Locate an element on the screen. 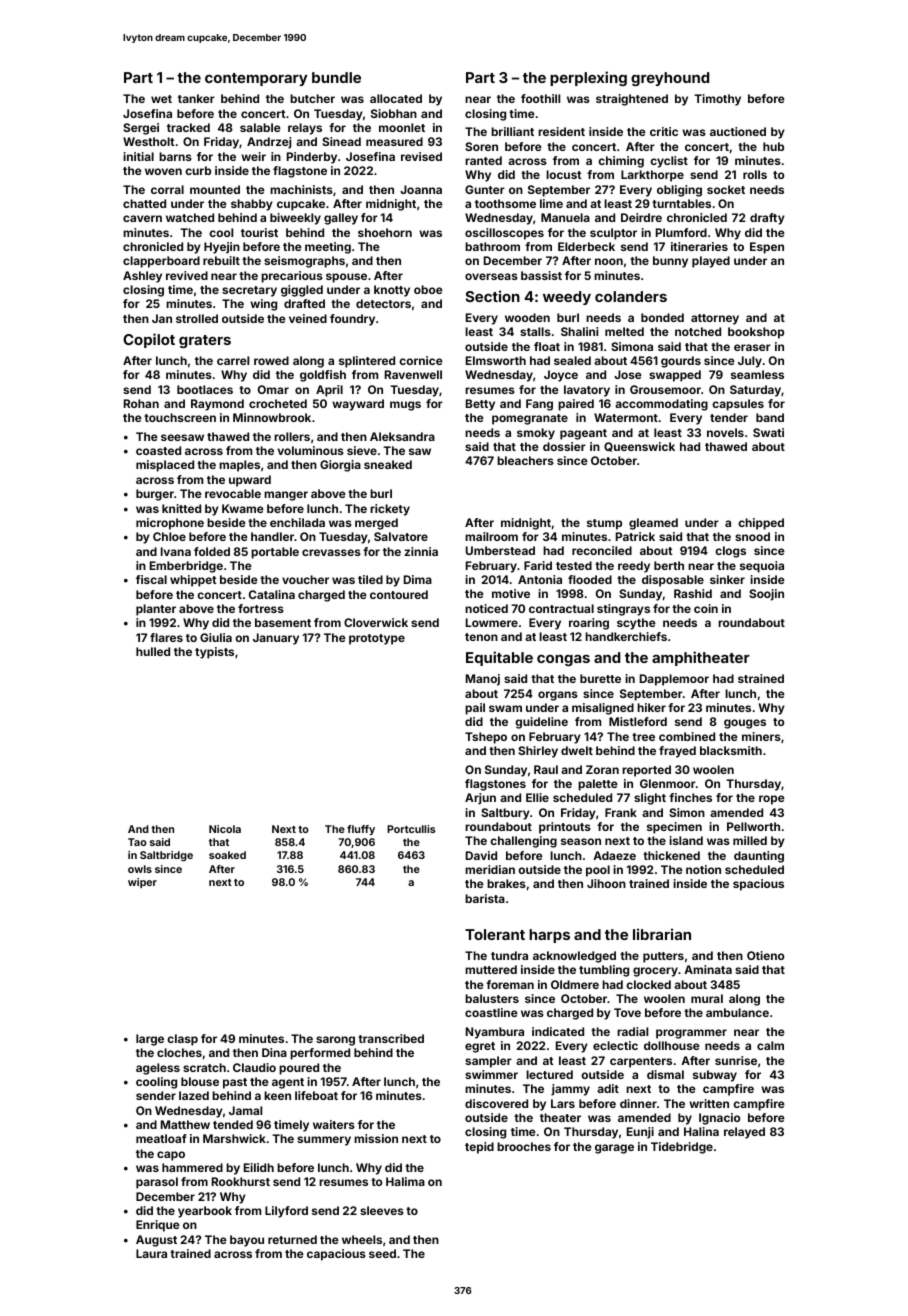 This screenshot has height=1316, width=908. putters is located at coordinates (663, 957).
